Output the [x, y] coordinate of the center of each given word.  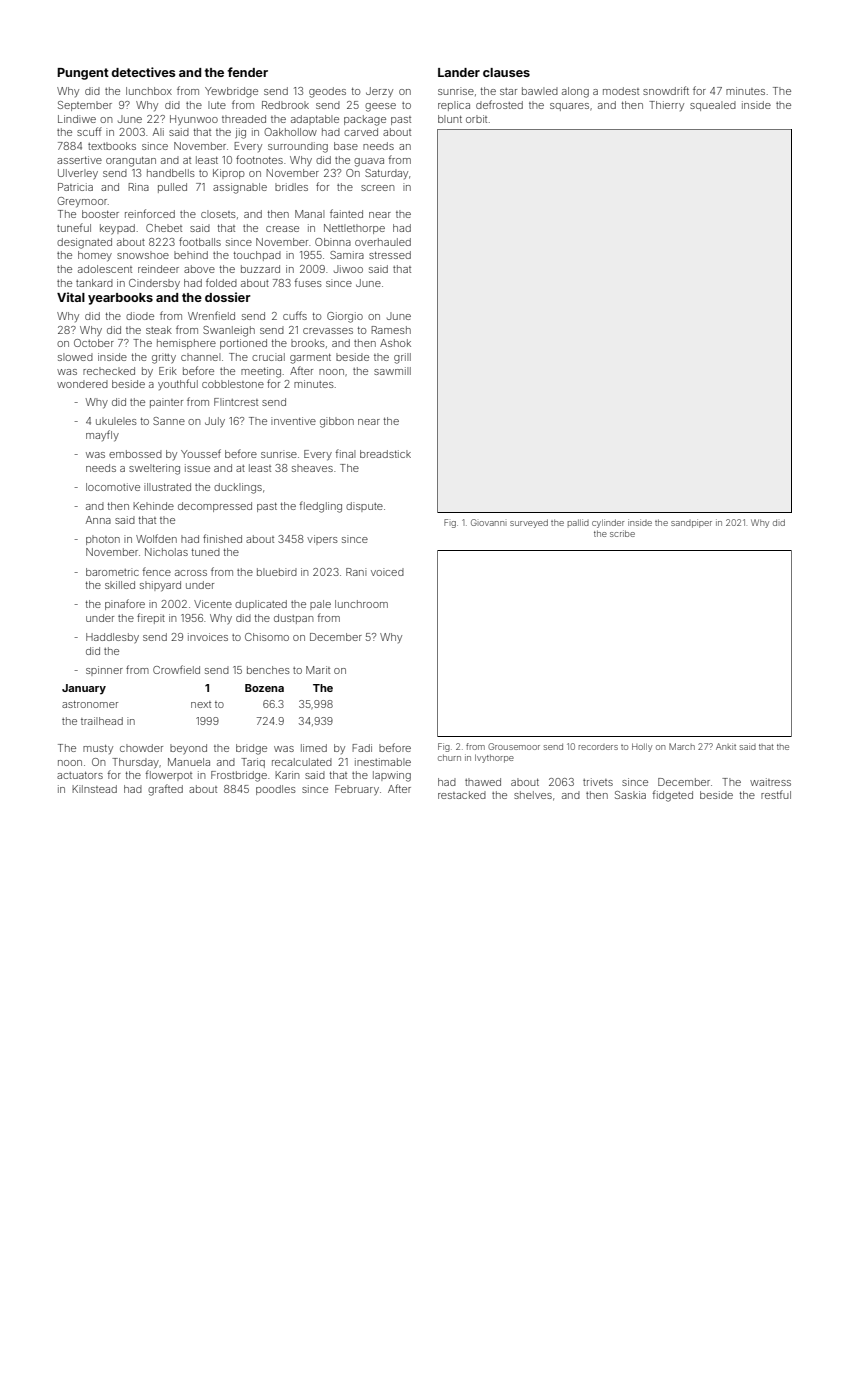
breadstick [385, 454]
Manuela [189, 762]
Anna [98, 520]
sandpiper [691, 523]
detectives [143, 72]
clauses [506, 72]
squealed [713, 106]
